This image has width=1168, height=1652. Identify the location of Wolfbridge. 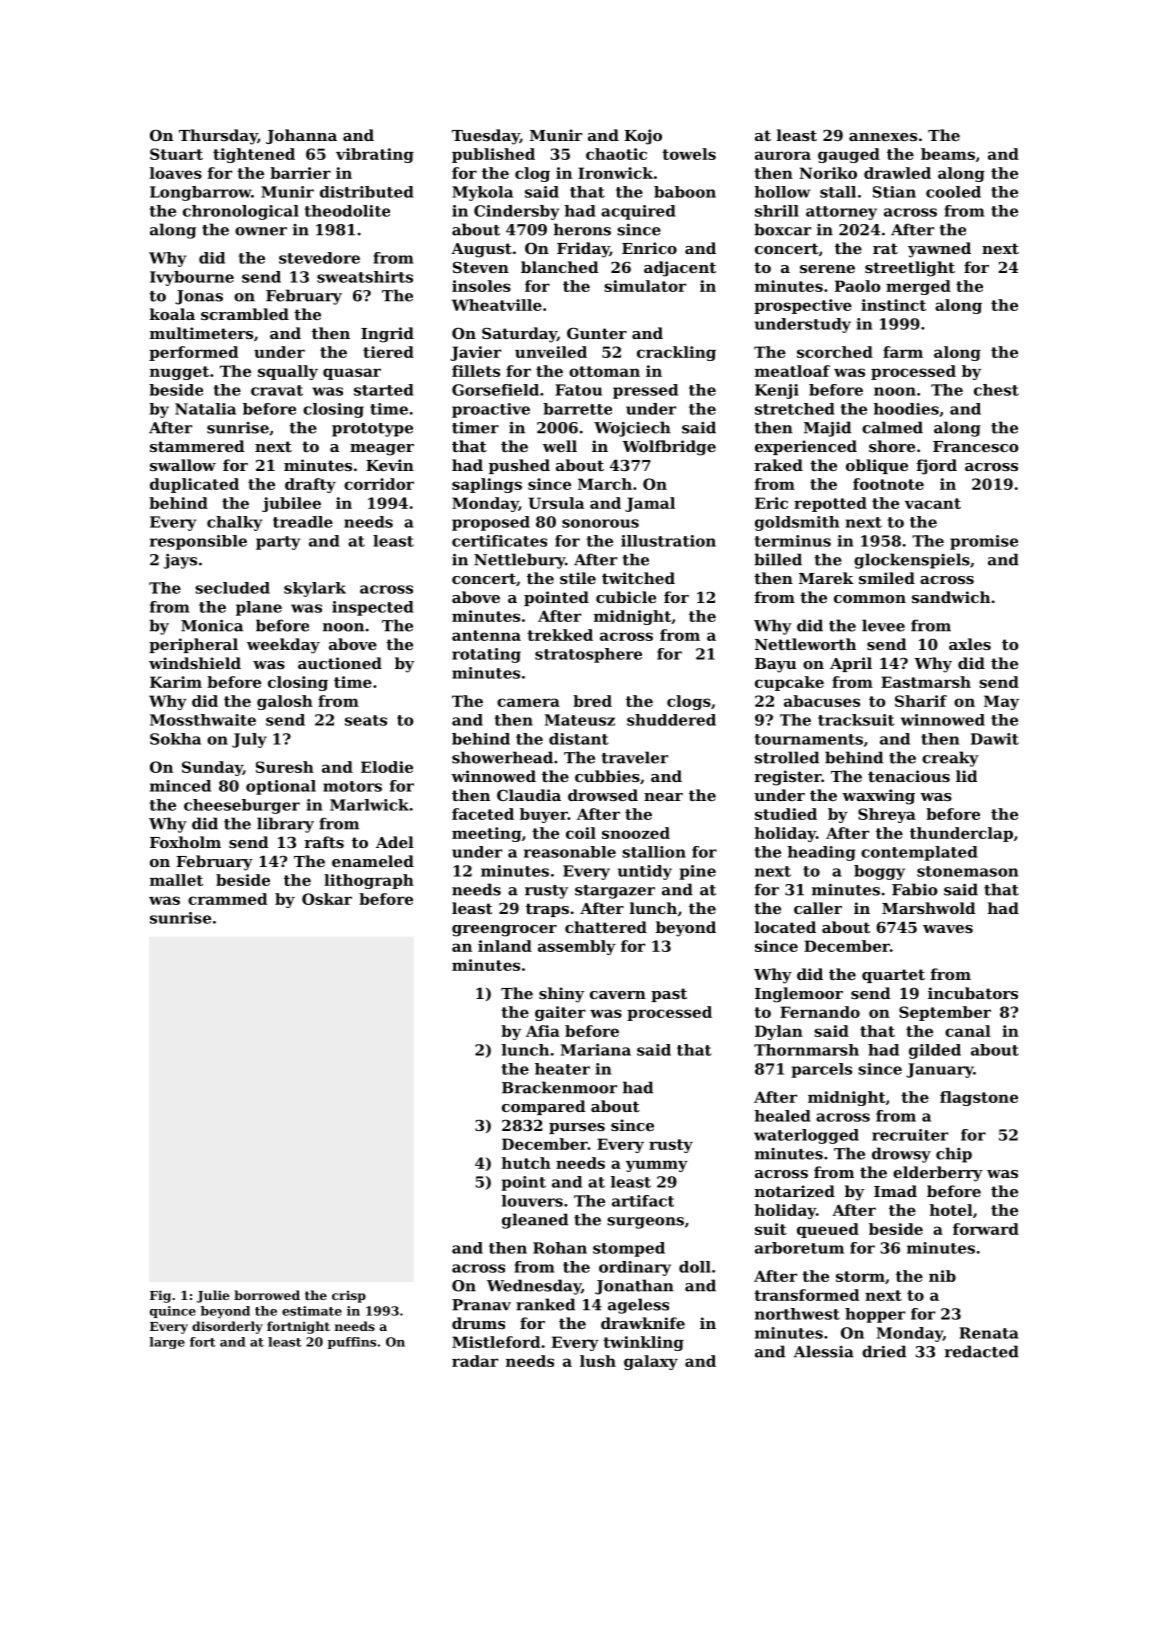
(669, 448).
